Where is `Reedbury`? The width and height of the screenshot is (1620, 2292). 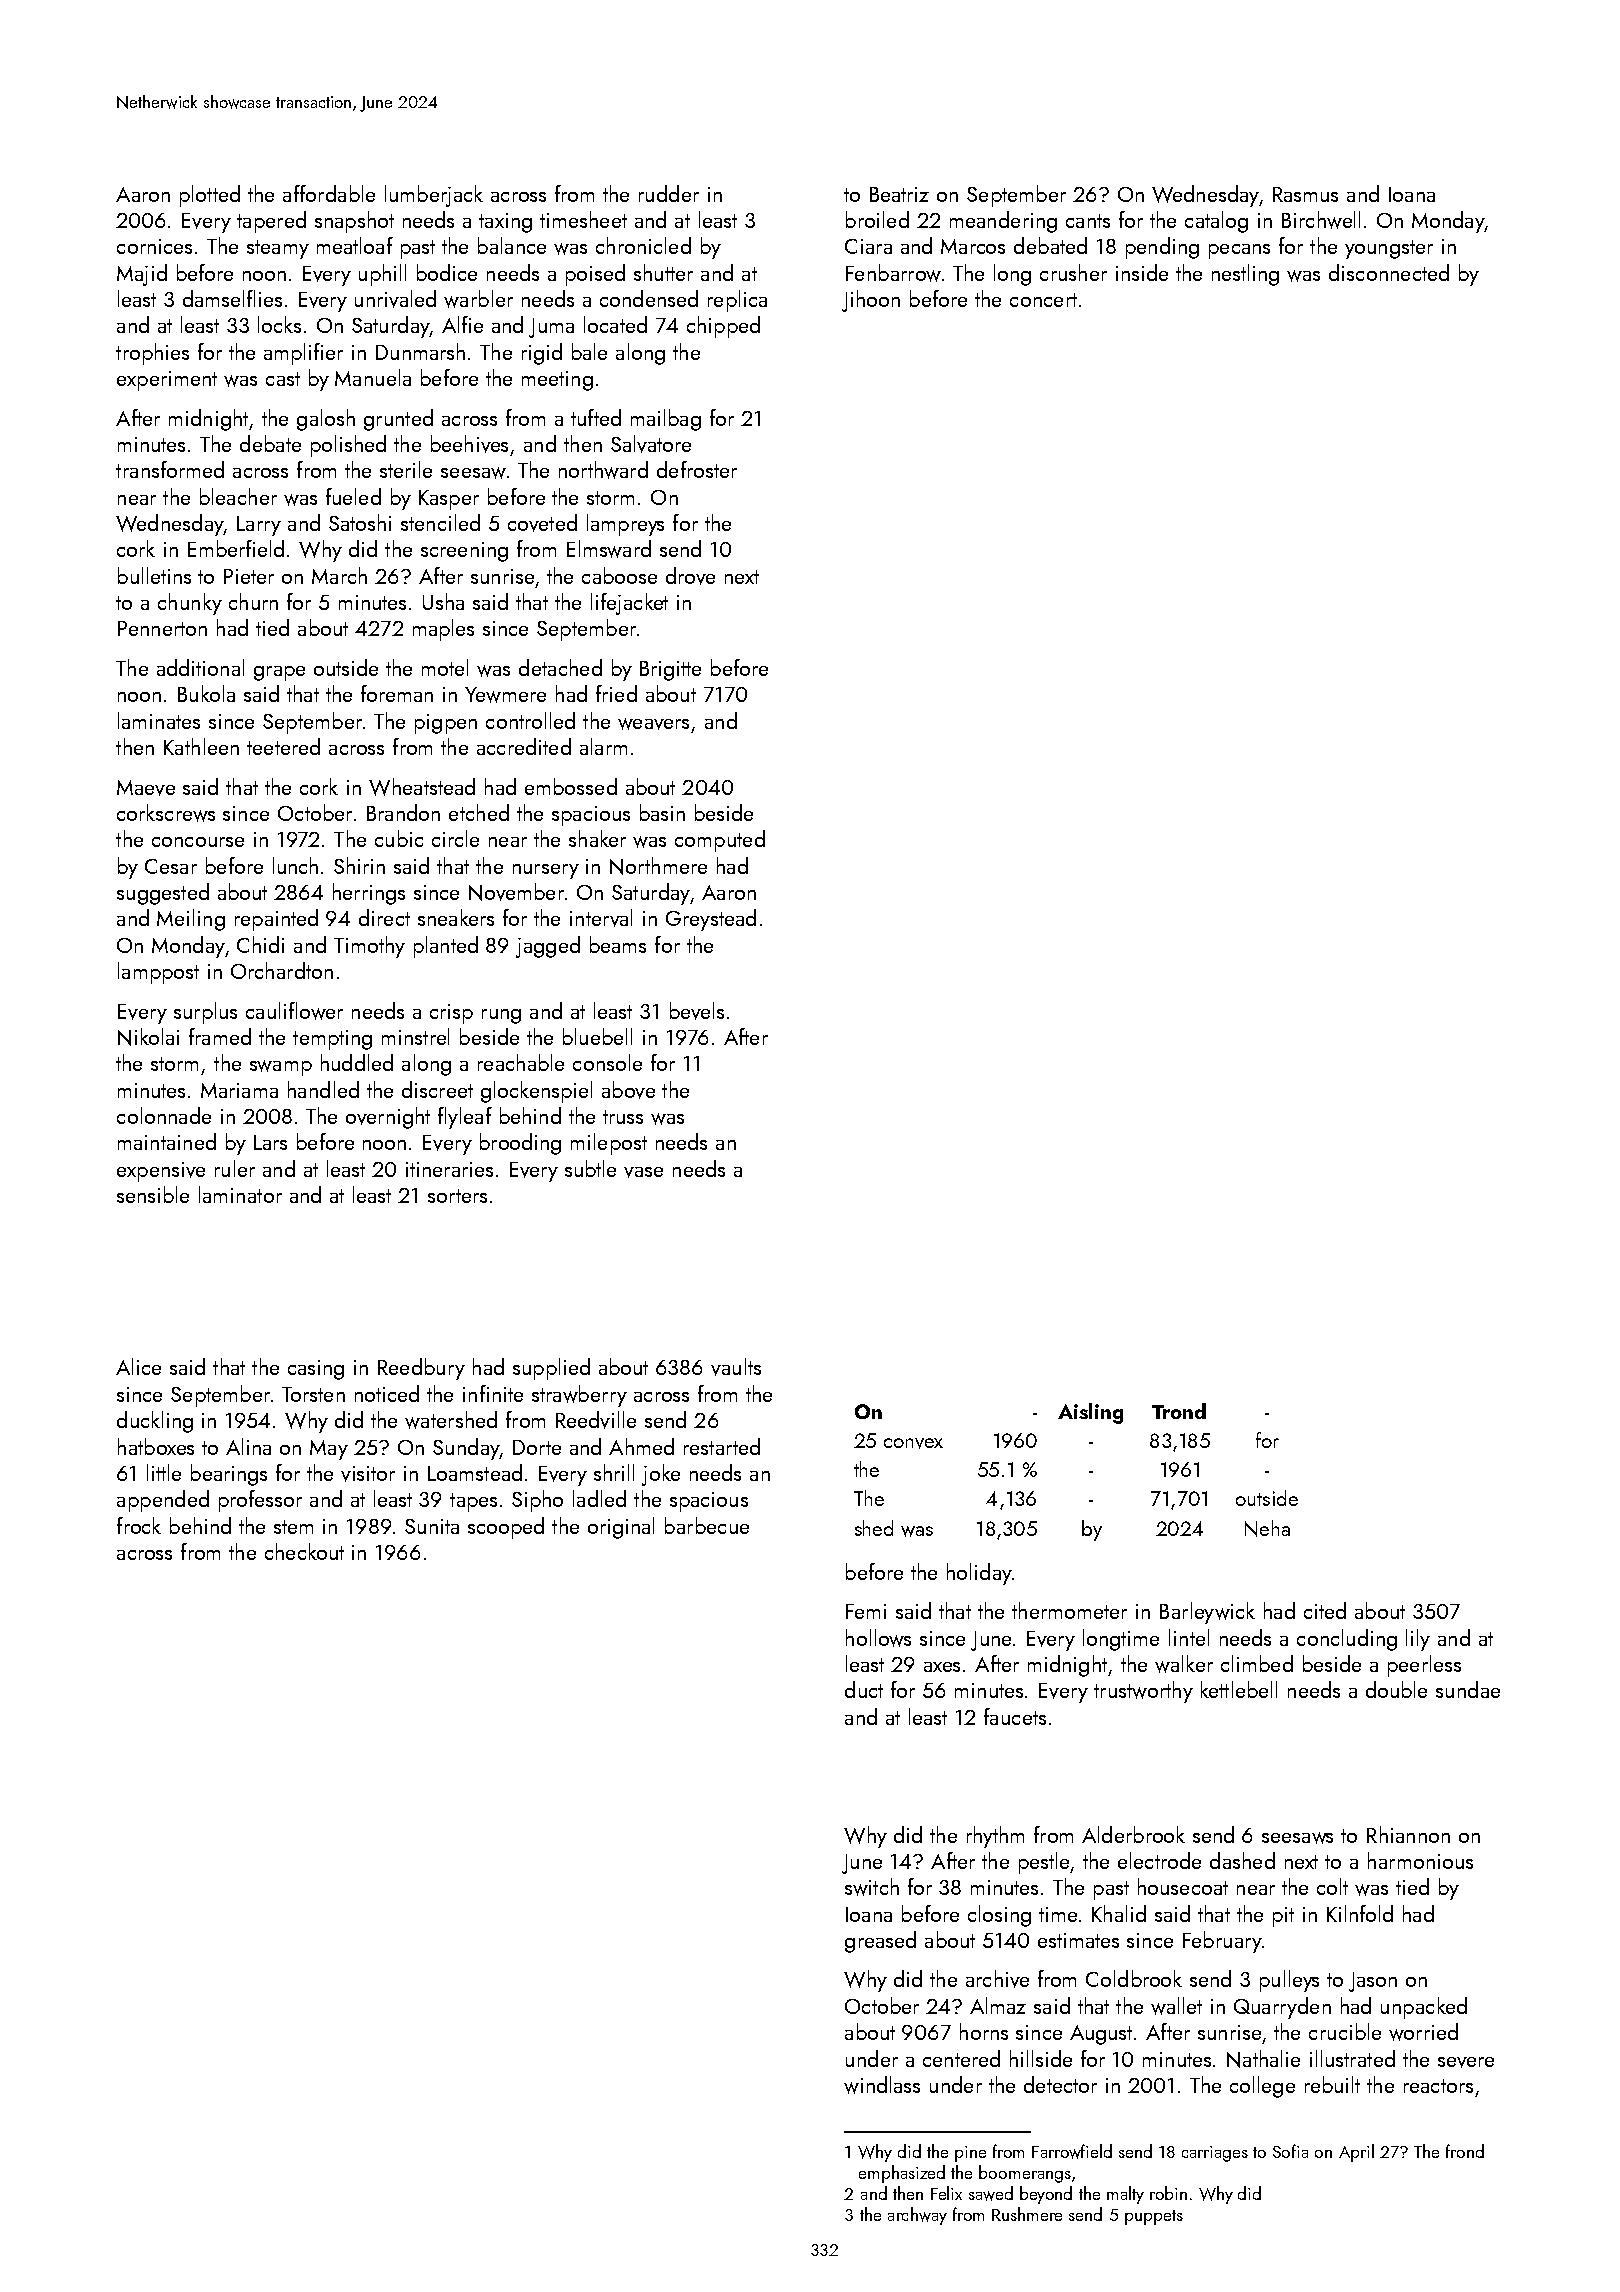
Reedbury is located at coordinates (421, 1369).
